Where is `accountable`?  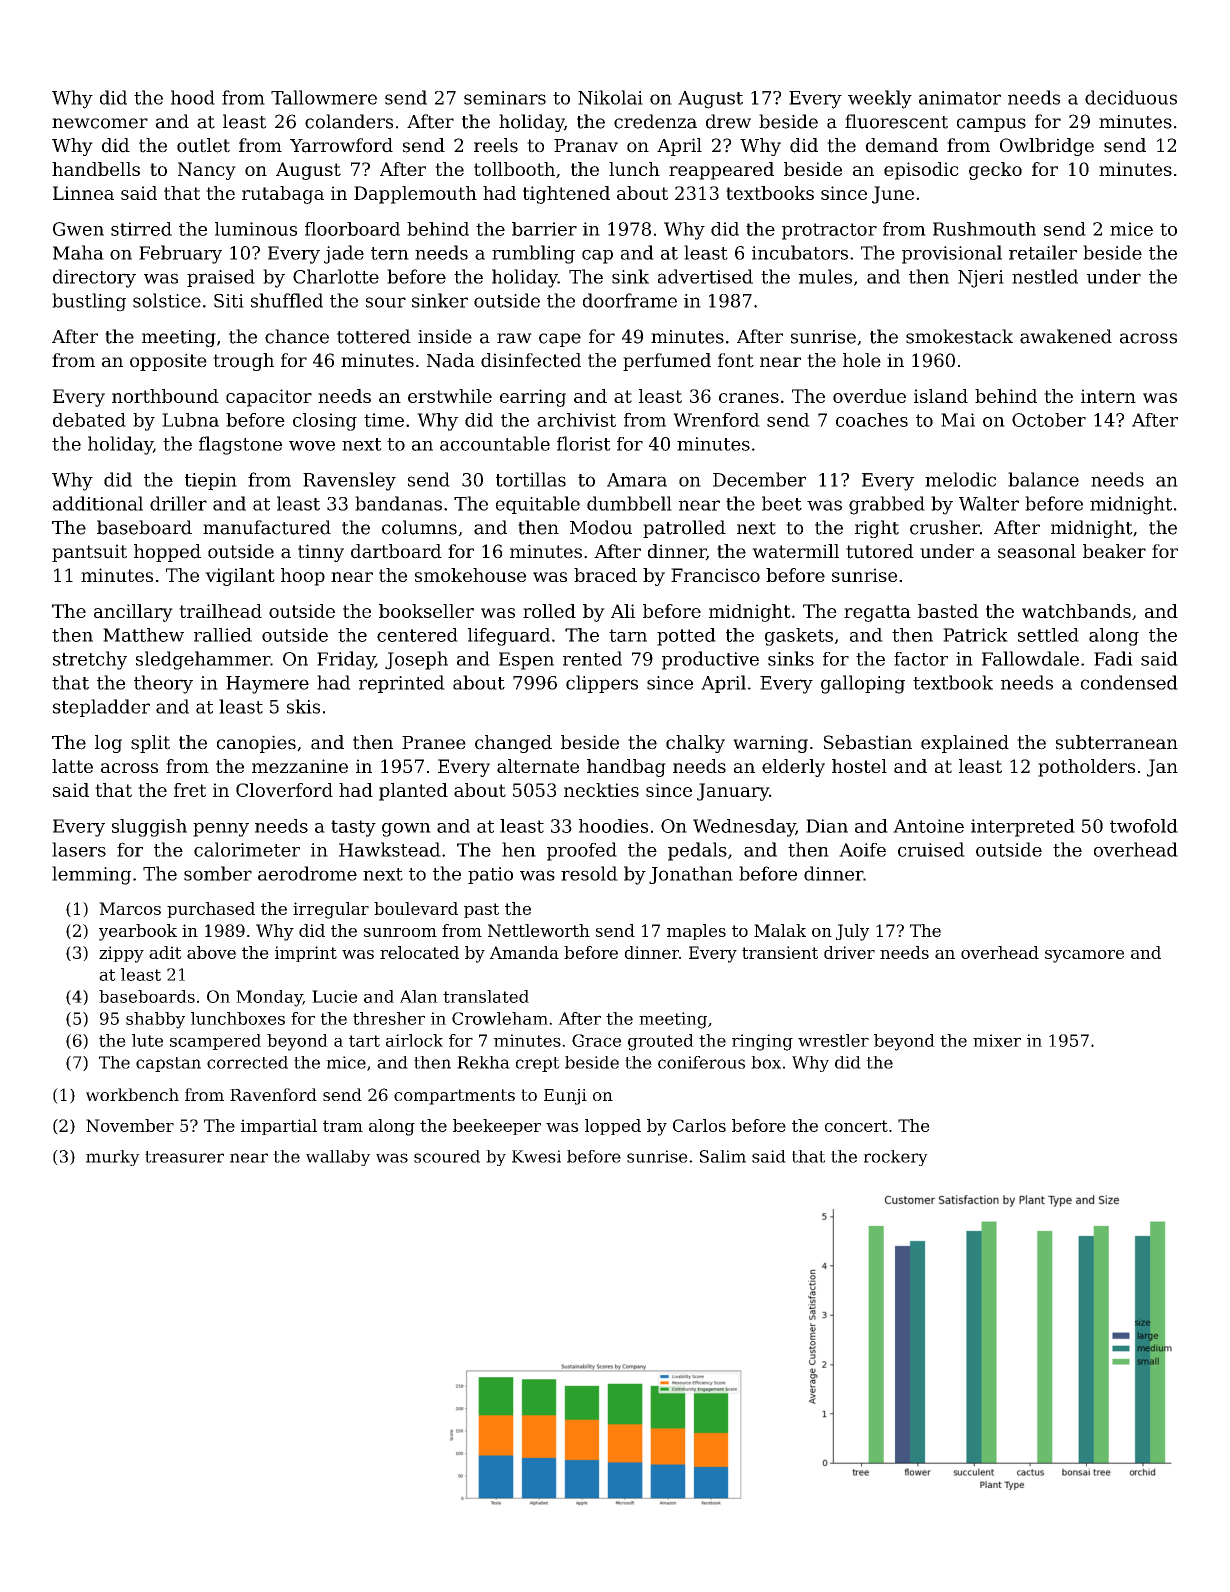 accountable is located at coordinates (495, 443).
